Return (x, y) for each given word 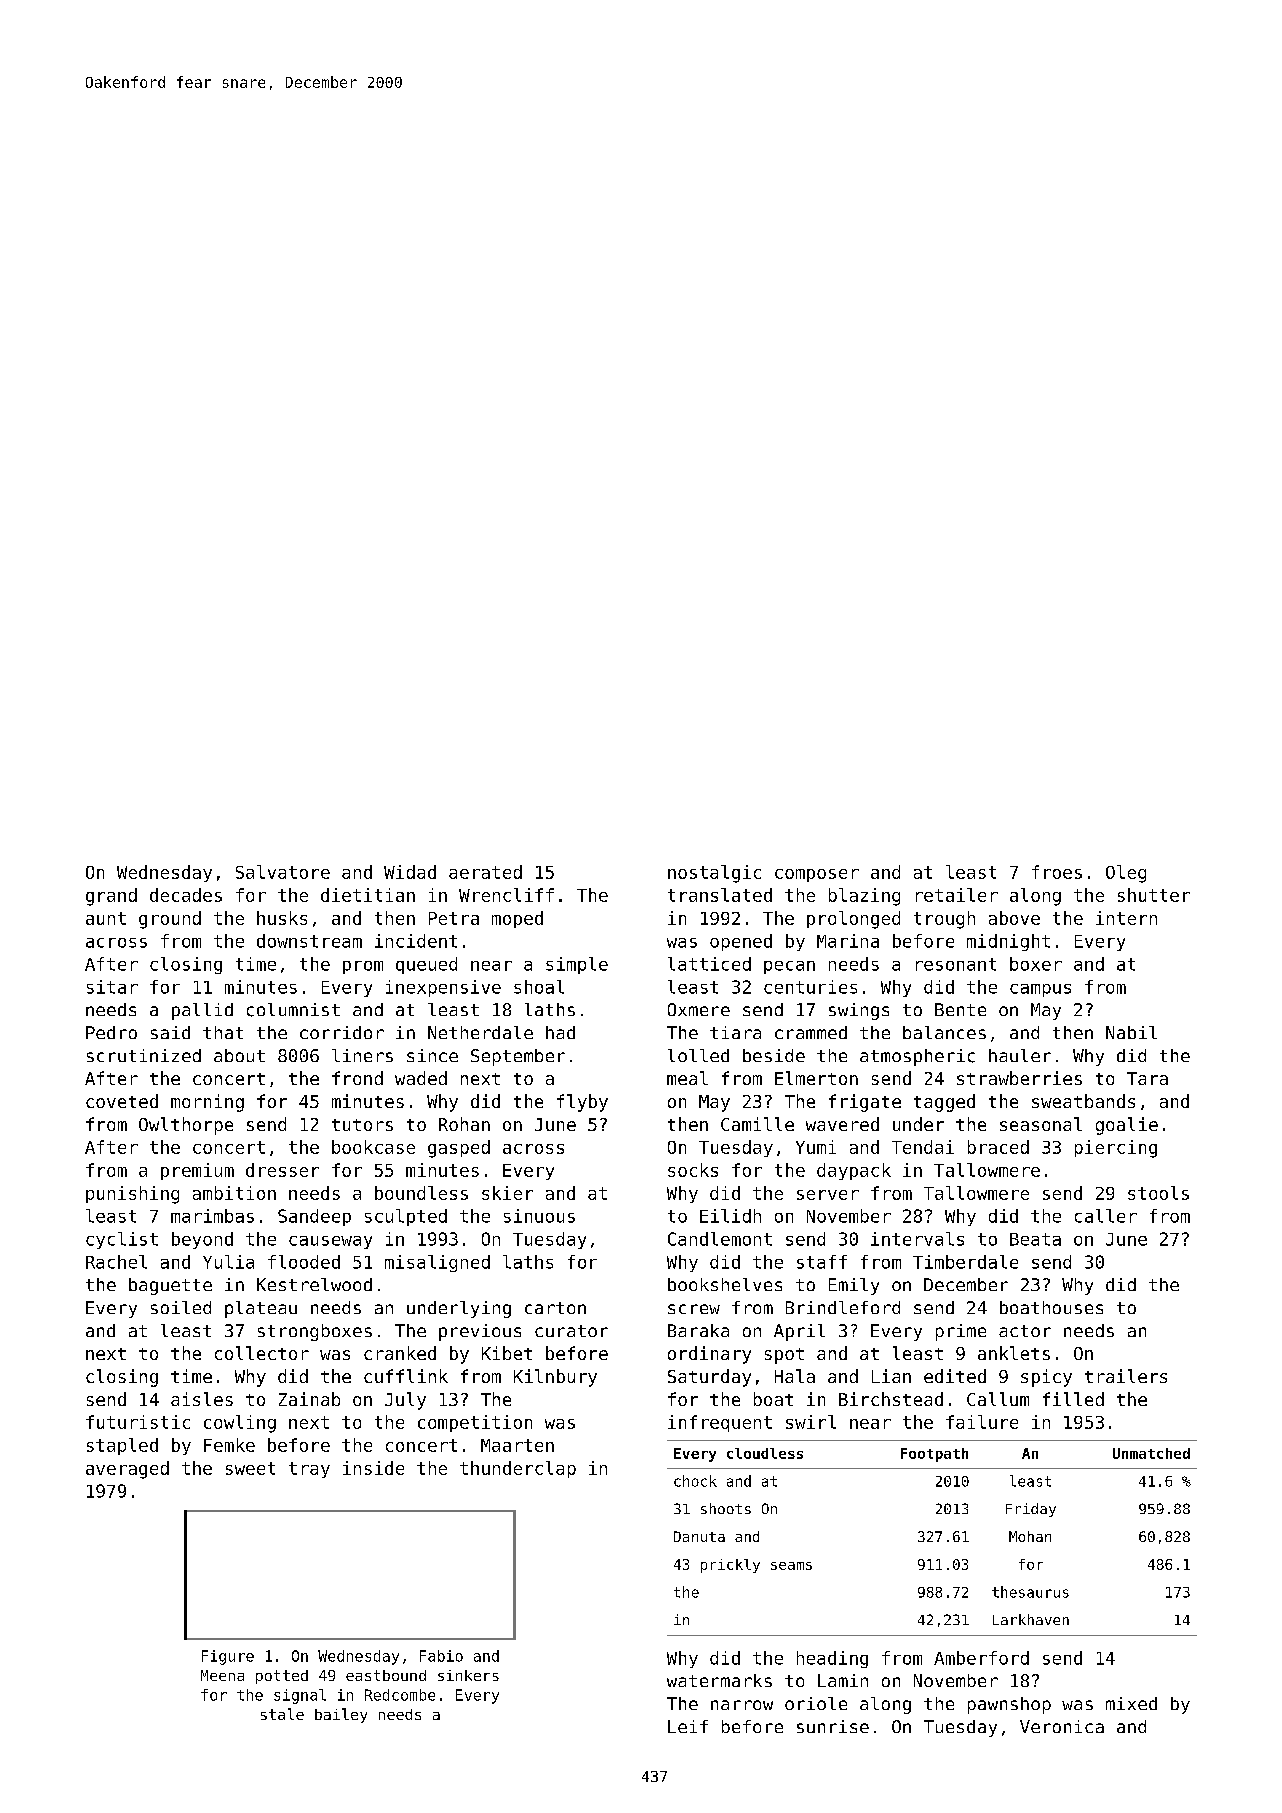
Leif (688, 1726)
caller (1106, 1216)
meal (687, 1078)
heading (832, 1659)
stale (282, 1714)
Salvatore (283, 872)
